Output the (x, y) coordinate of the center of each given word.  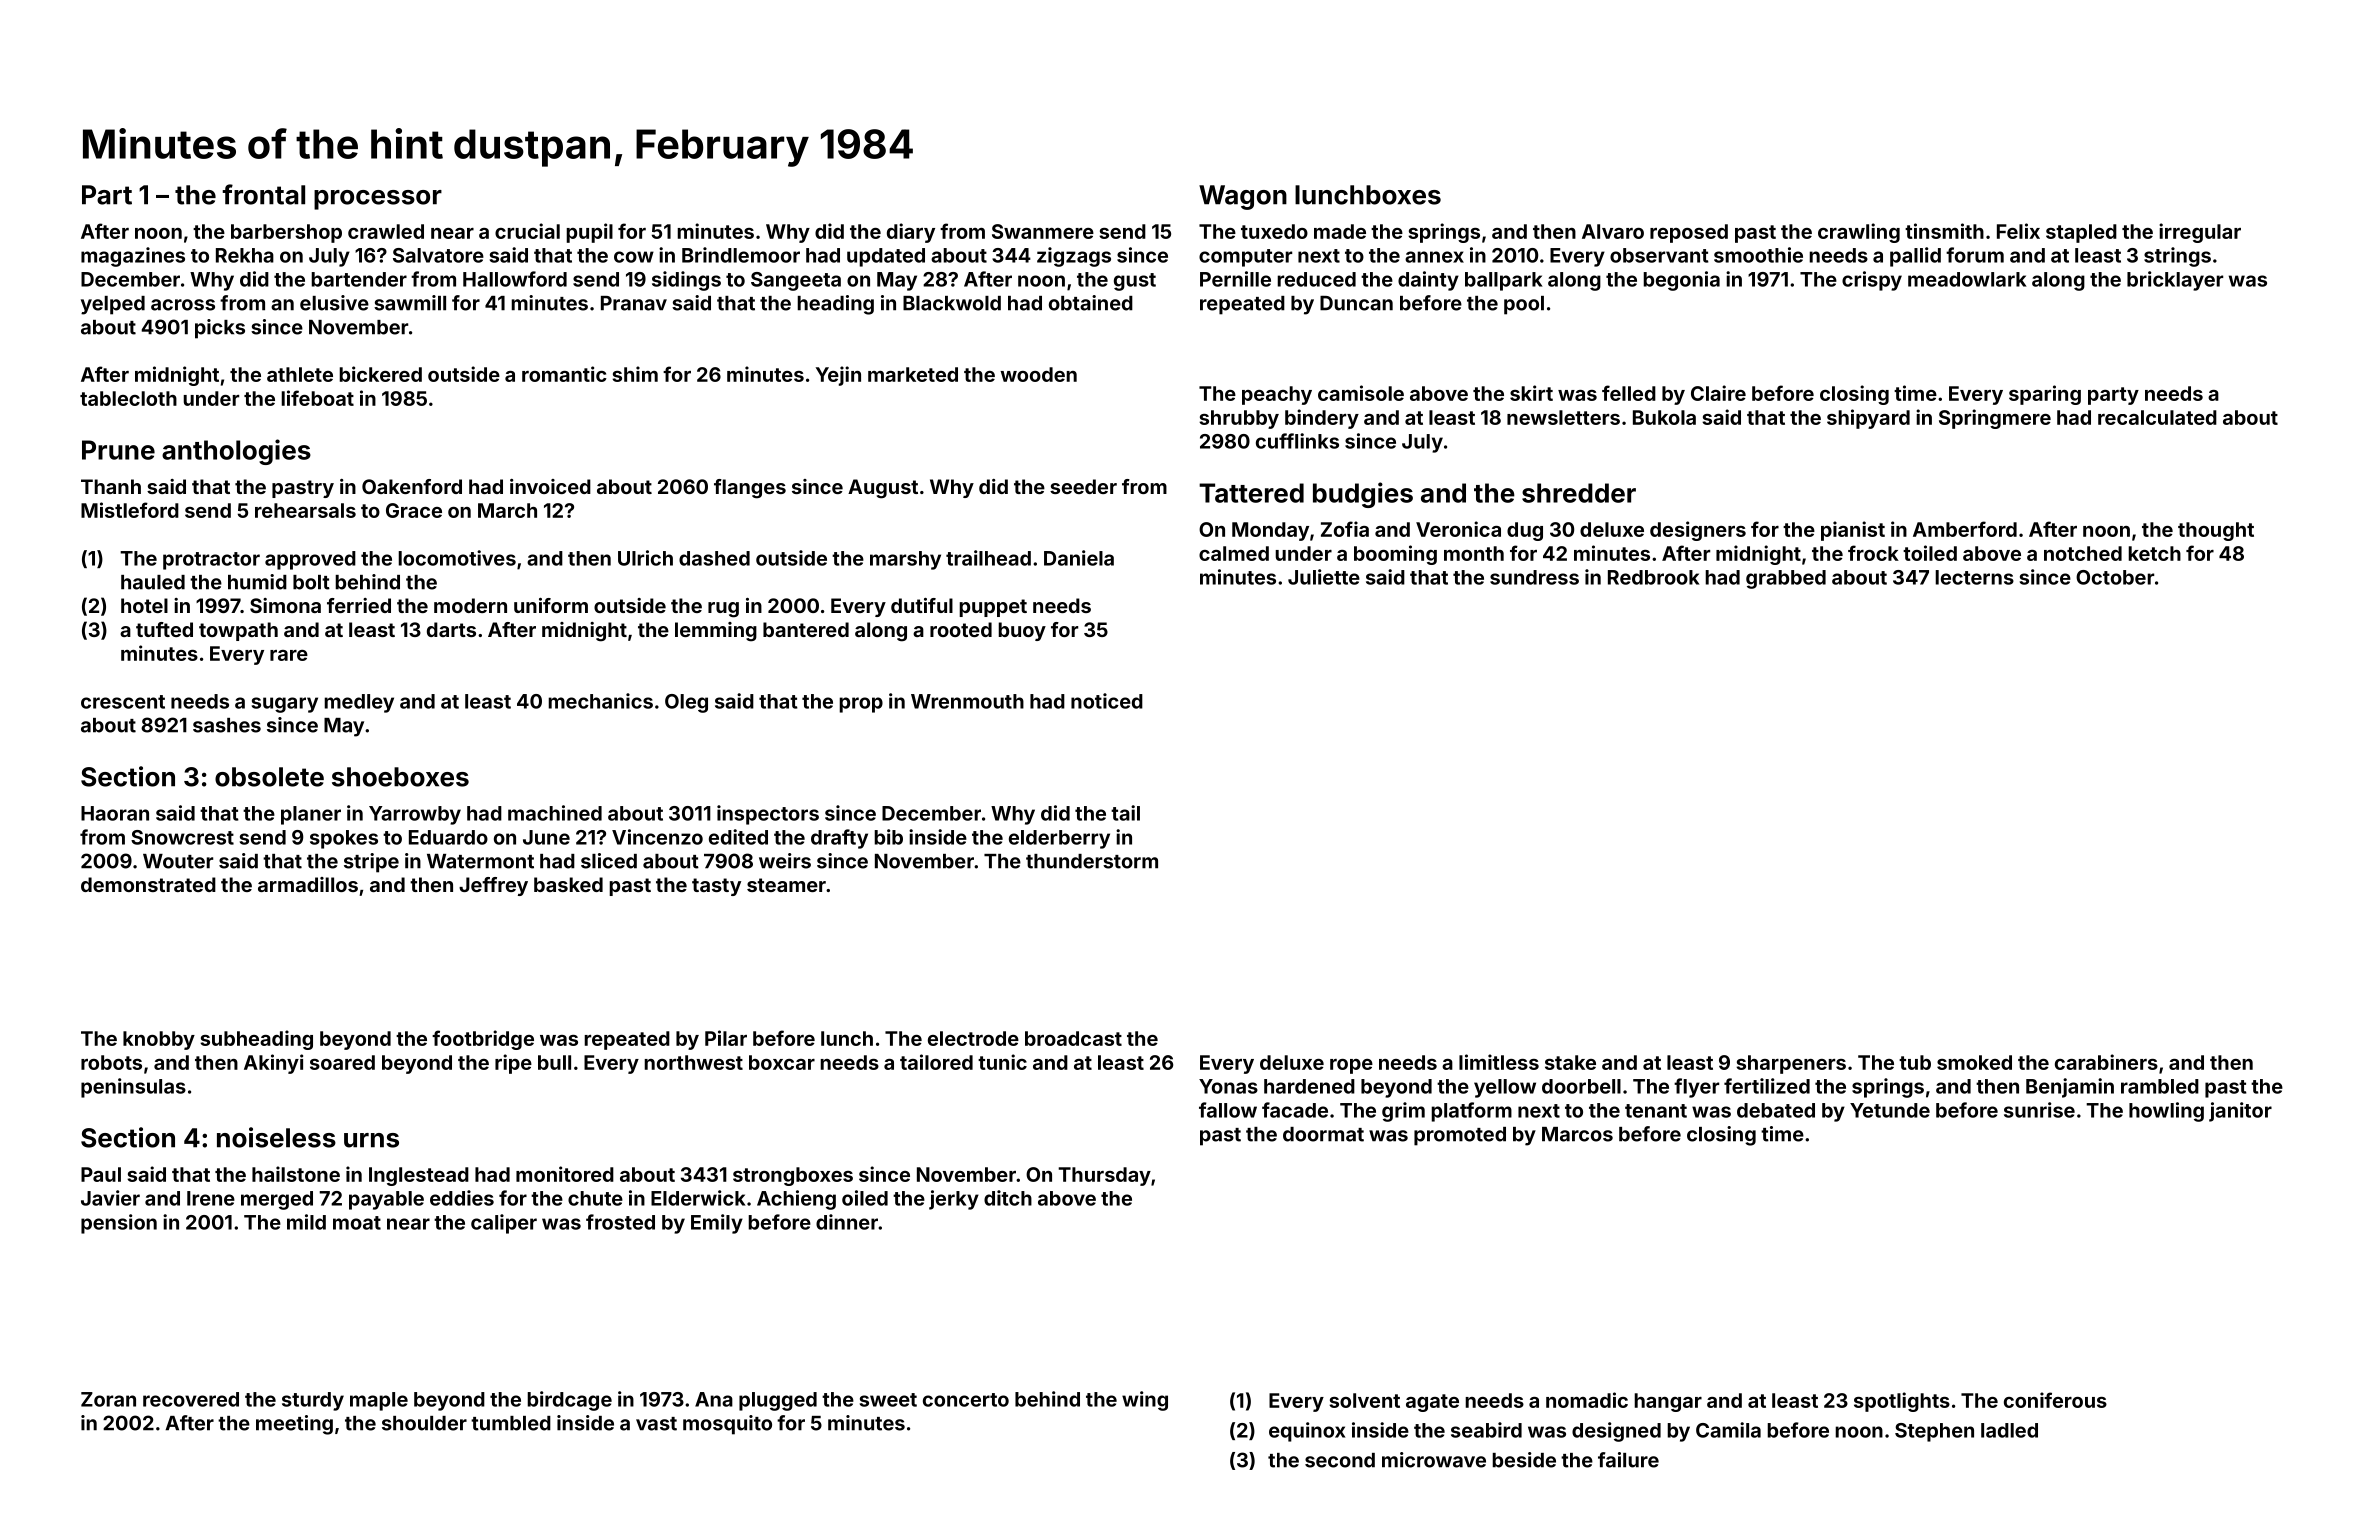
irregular (2200, 233)
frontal (263, 194)
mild (306, 1222)
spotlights (1902, 1402)
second (1340, 1460)
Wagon (1243, 197)
